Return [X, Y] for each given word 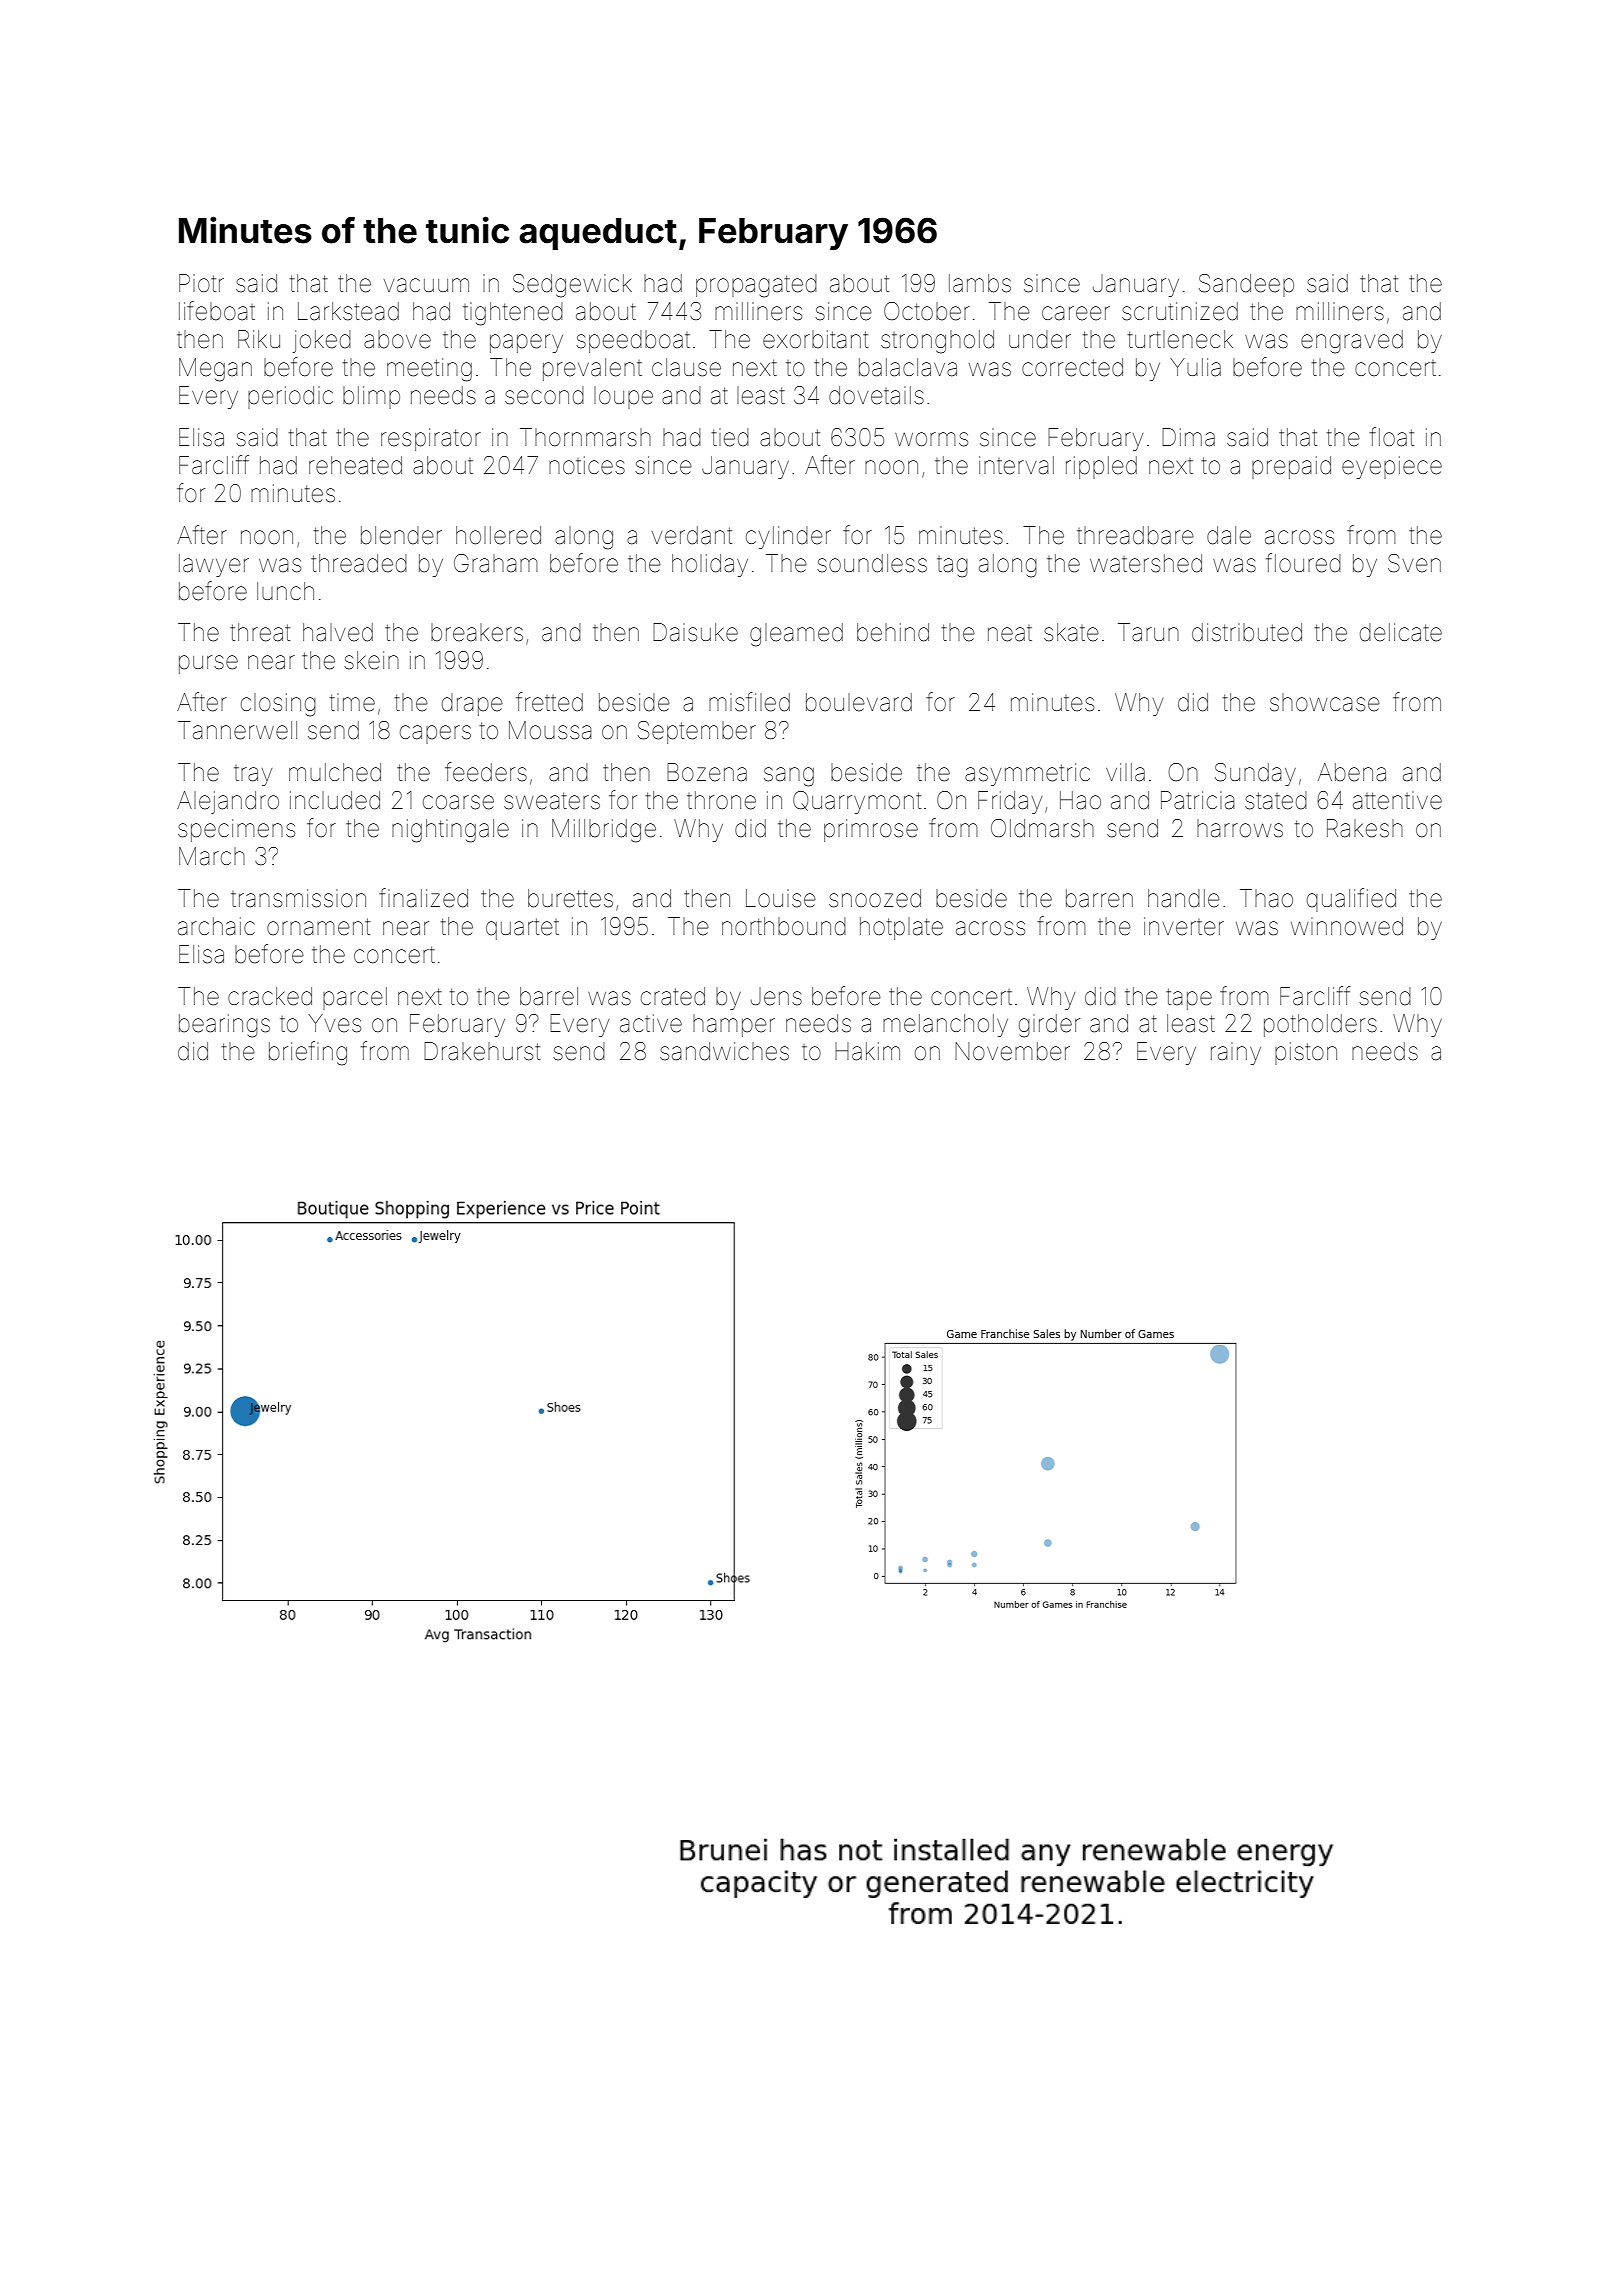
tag [952, 567]
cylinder [788, 537]
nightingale [450, 831]
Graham [496, 563]
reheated [355, 465]
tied [730, 437]
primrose [871, 830]
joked [322, 341]
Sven [1414, 563]
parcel [355, 998]
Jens [776, 996]
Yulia [1195, 367]
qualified [1351, 900]
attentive [1397, 800]
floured [1303, 563]
